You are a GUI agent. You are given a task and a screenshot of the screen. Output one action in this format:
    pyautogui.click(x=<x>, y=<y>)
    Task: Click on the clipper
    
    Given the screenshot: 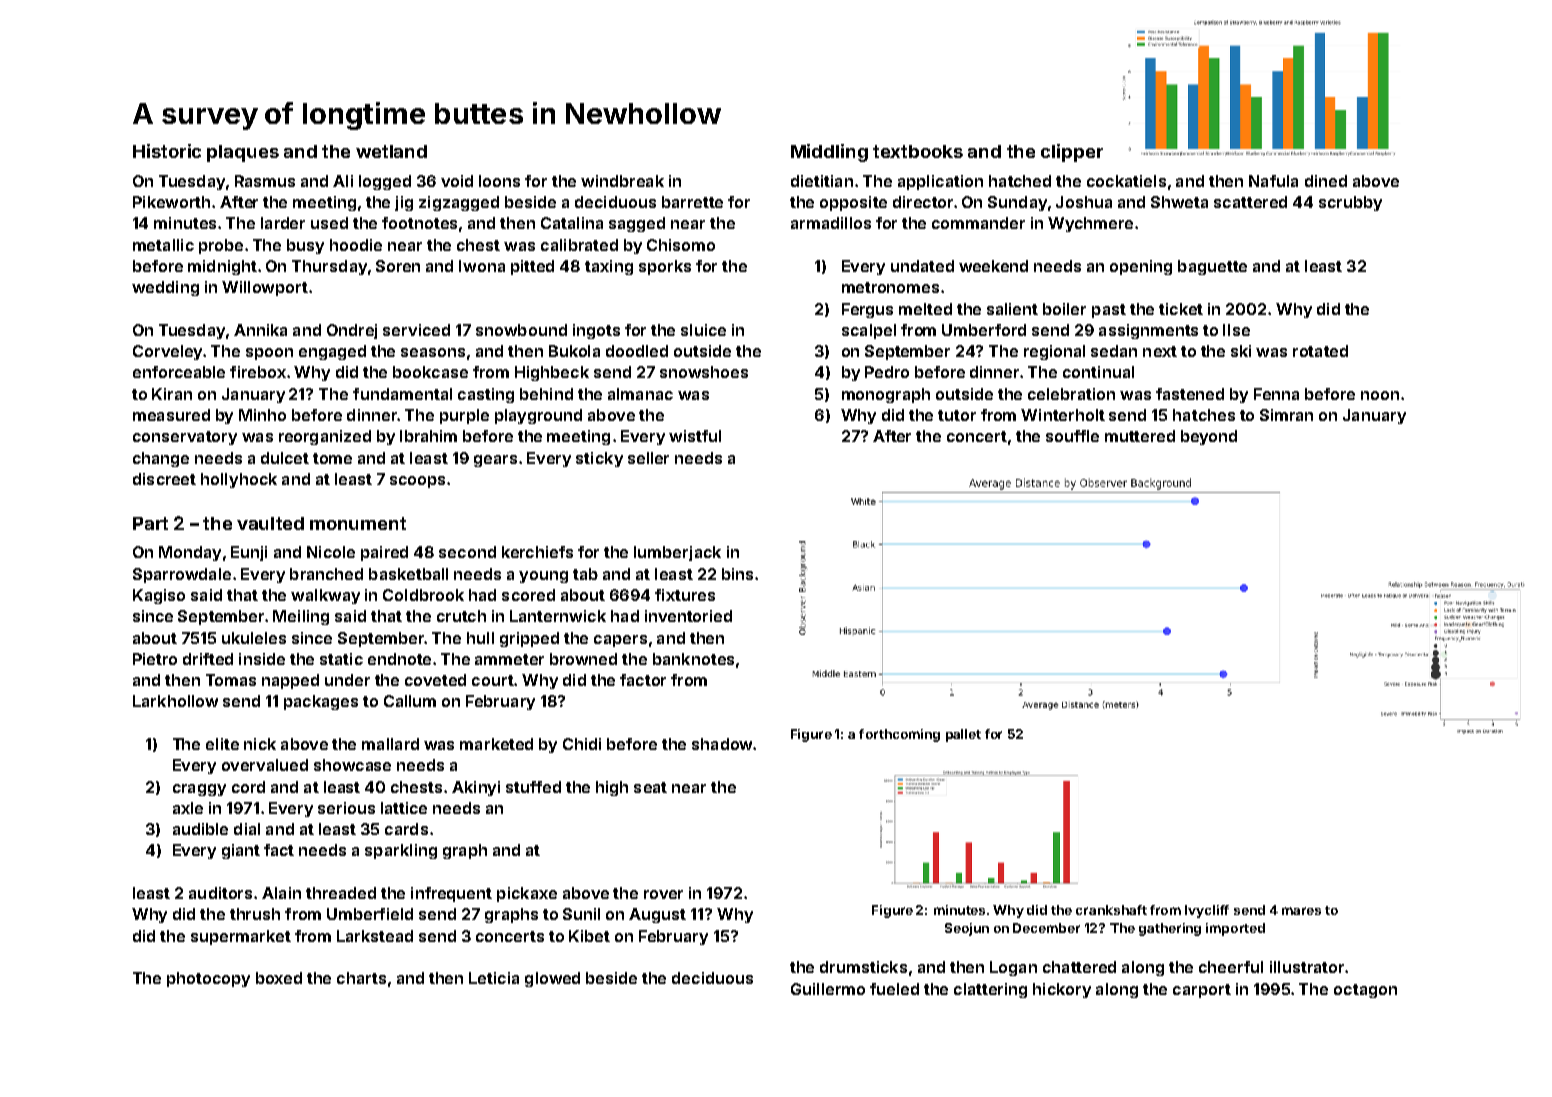 What is the action you would take?
    pyautogui.click(x=1072, y=153)
